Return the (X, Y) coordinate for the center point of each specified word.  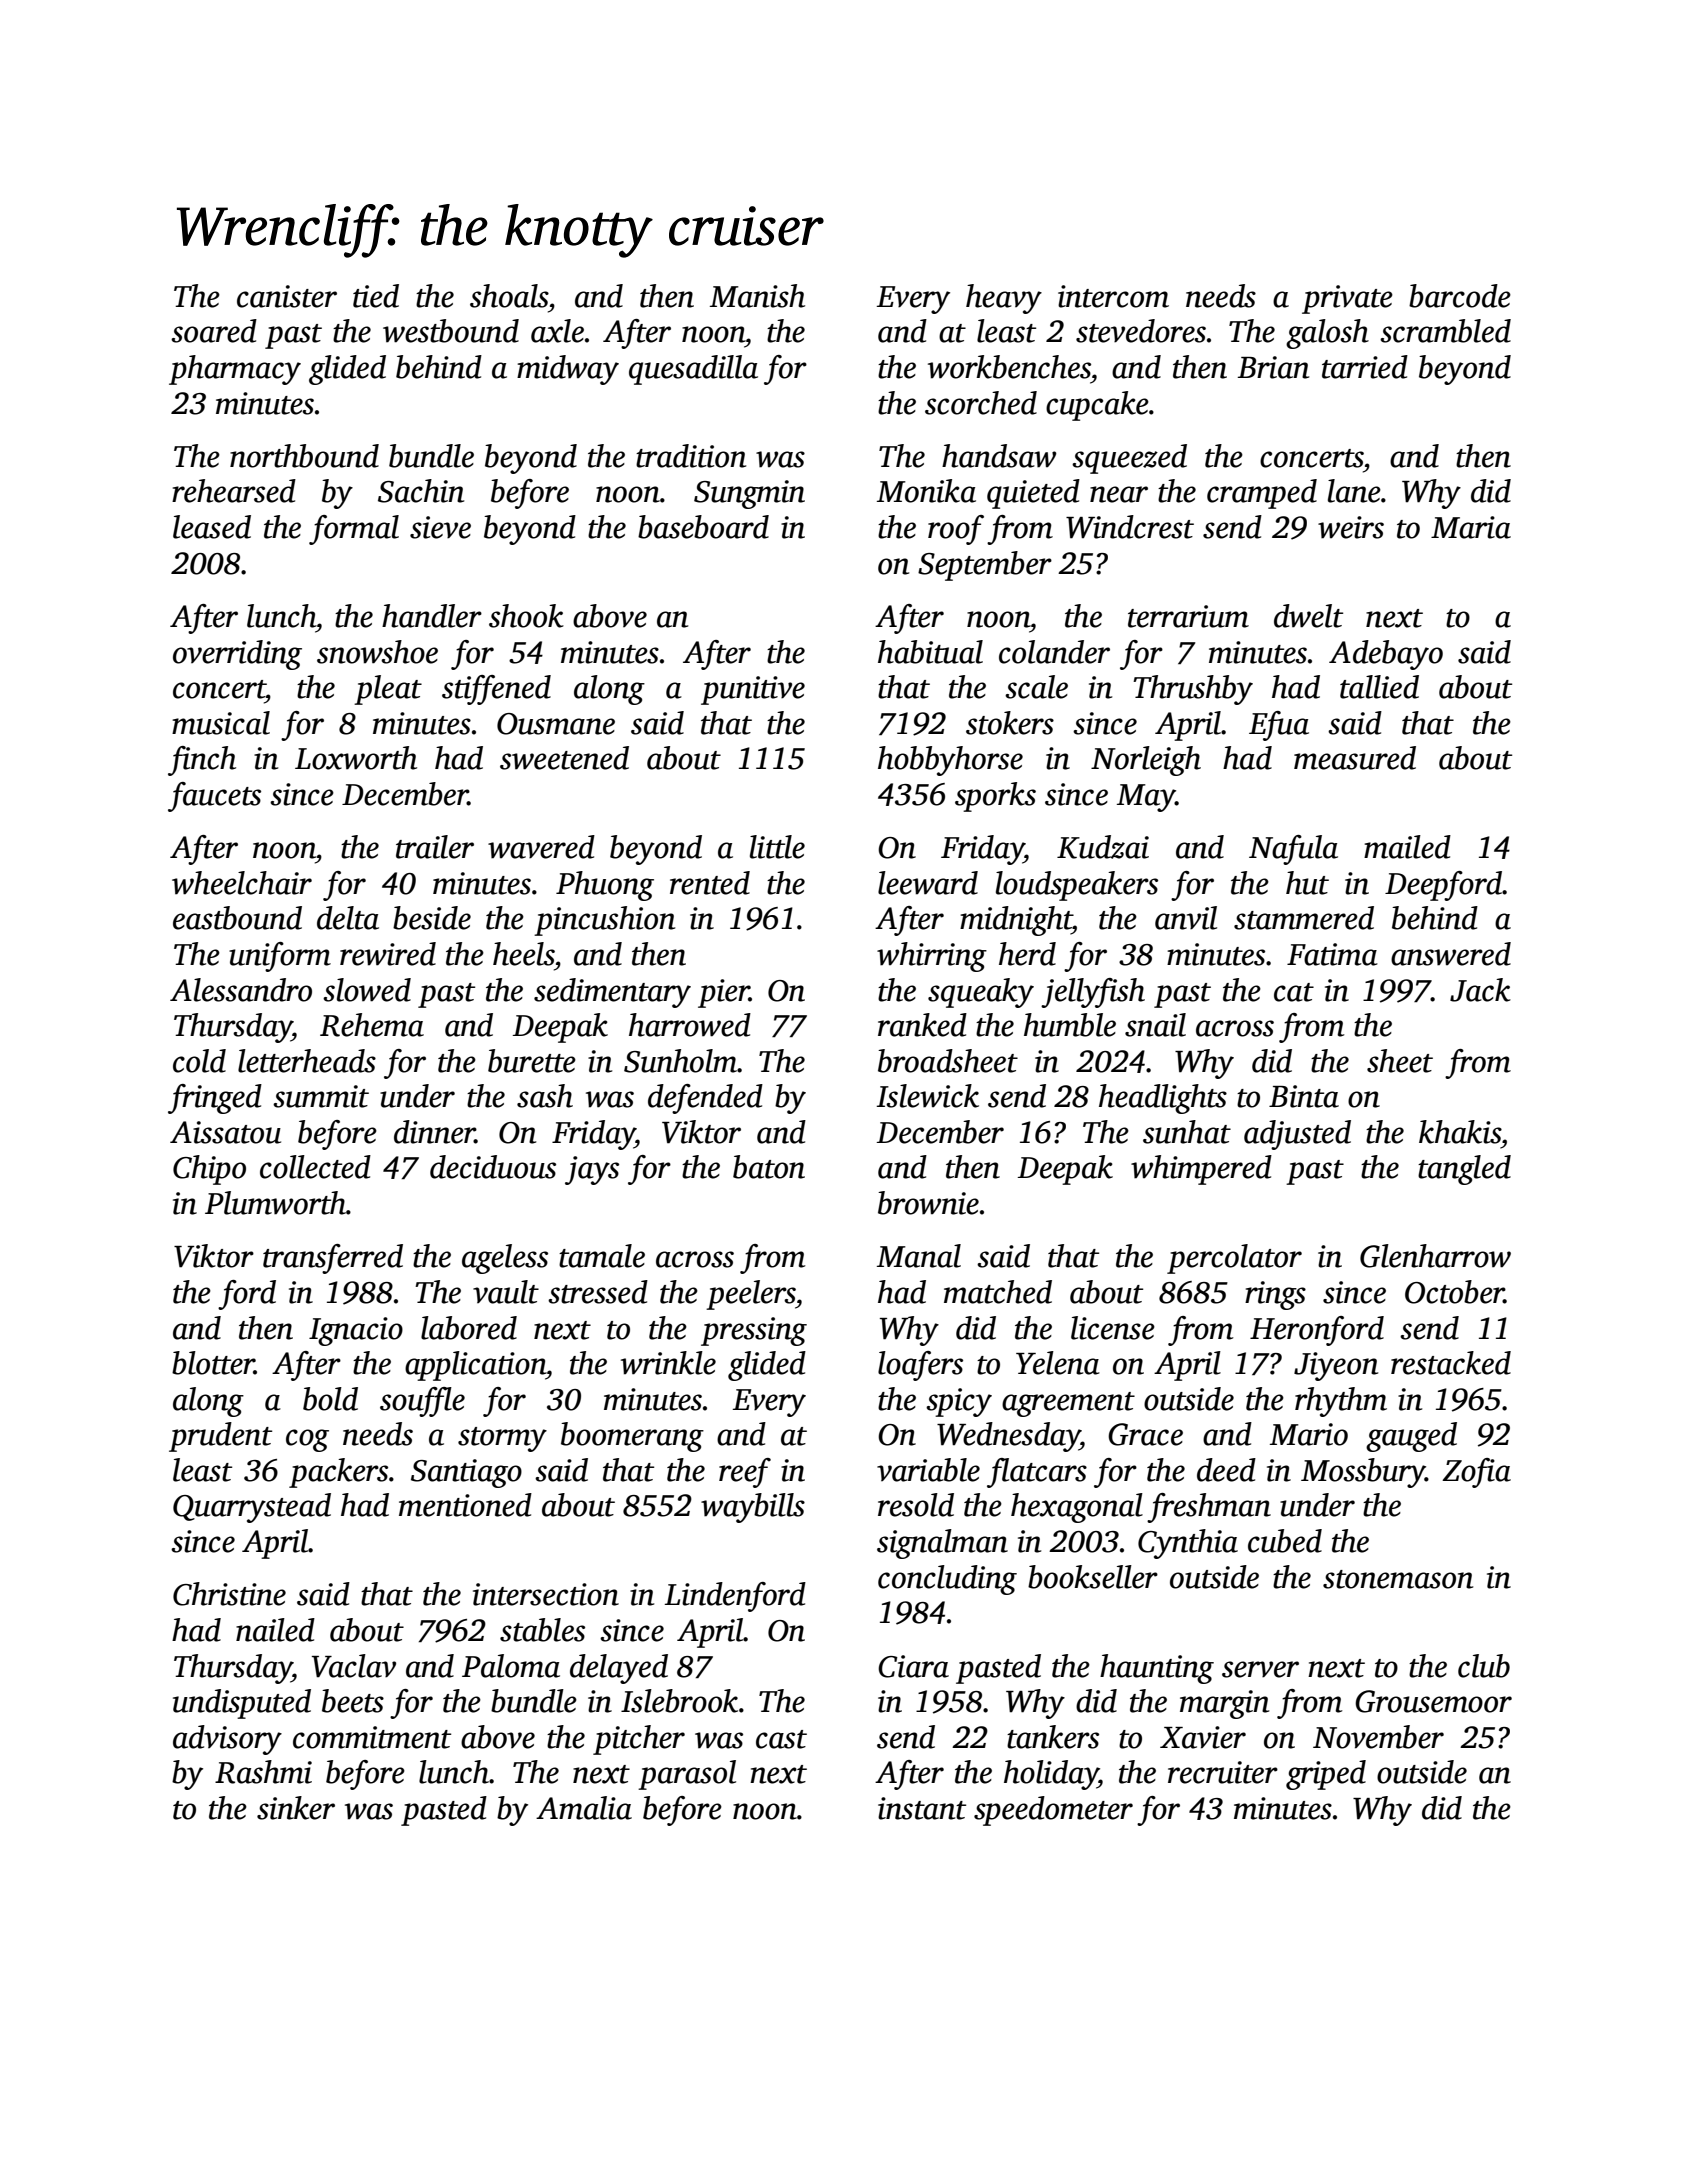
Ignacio (356, 1331)
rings (1275, 1295)
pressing (754, 1331)
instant (922, 1808)
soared (214, 331)
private (1347, 299)
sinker (296, 1808)
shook (526, 616)
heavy (1004, 299)
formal (354, 530)
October (1454, 1292)
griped (1326, 1775)
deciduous (493, 1167)
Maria (1471, 527)
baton (769, 1167)
